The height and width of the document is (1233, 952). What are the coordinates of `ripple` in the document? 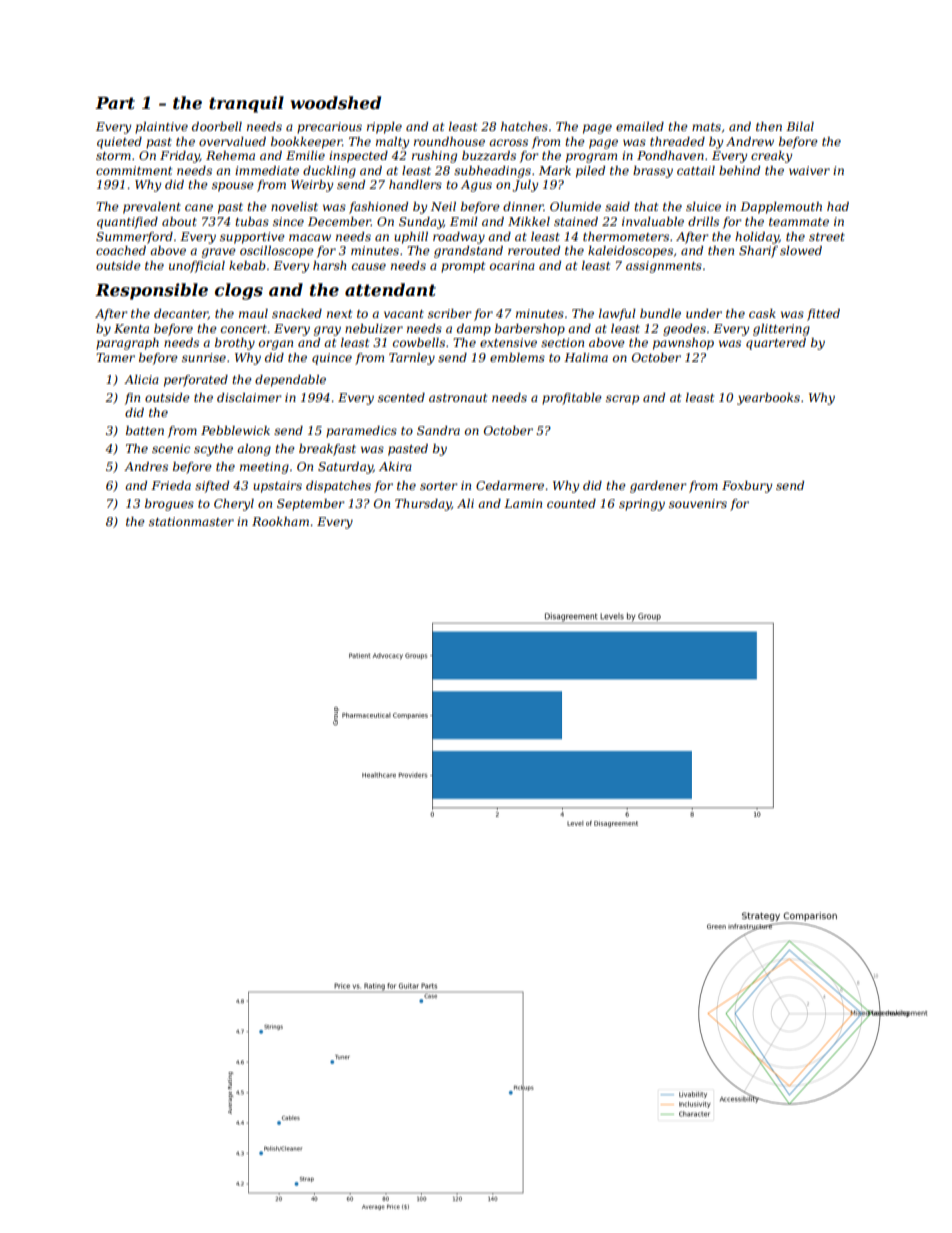 It's located at (384, 128).
